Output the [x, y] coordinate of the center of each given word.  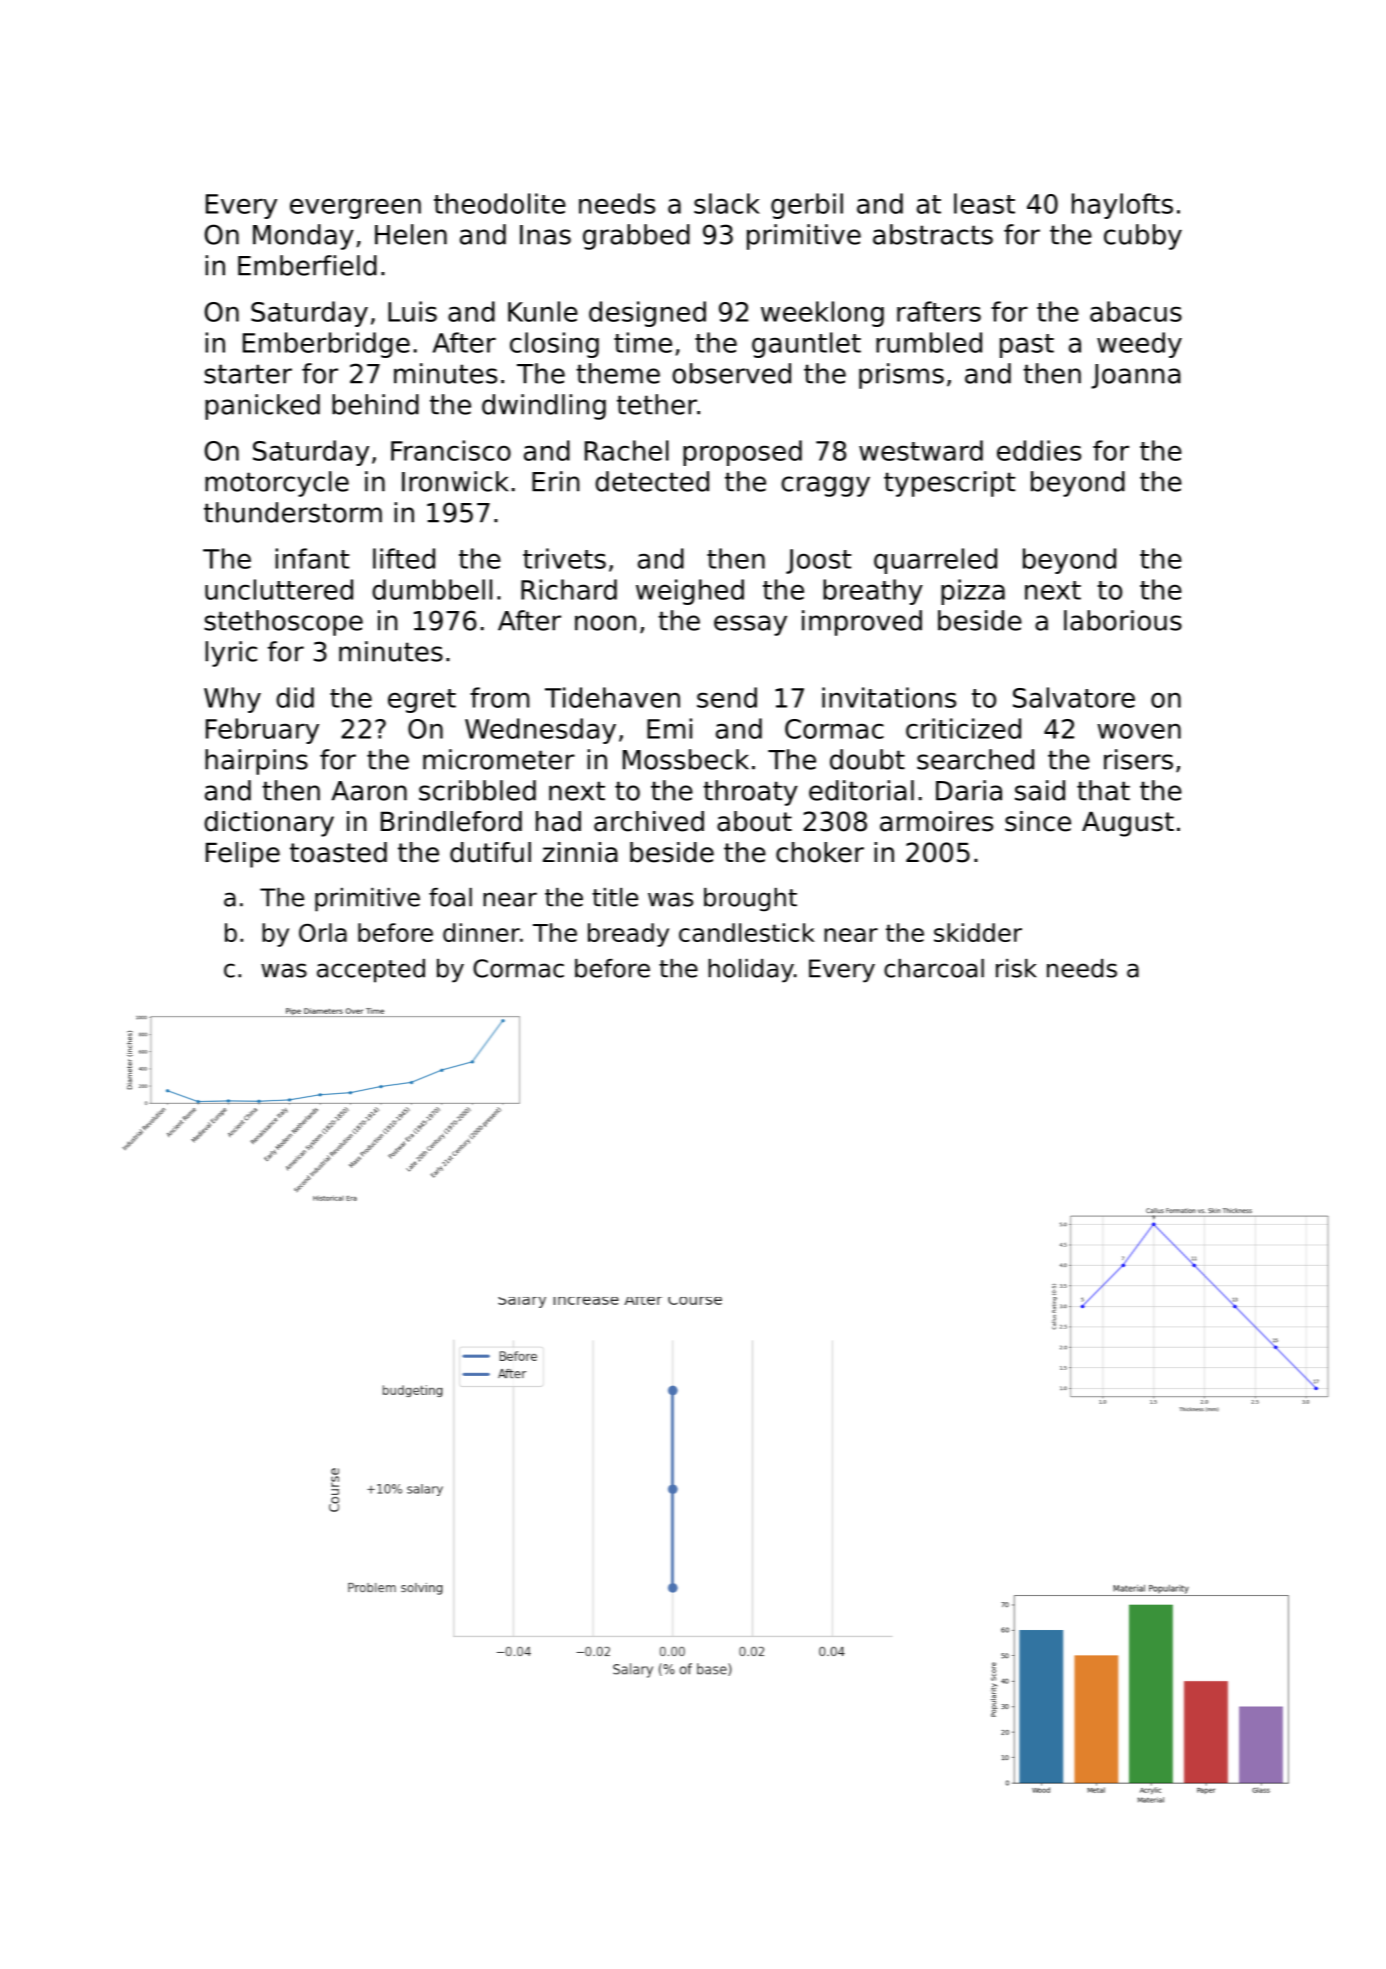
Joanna [1136, 376]
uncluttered [279, 589]
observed [731, 373]
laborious [1123, 620]
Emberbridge [326, 345]
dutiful [490, 852]
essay [750, 625]
